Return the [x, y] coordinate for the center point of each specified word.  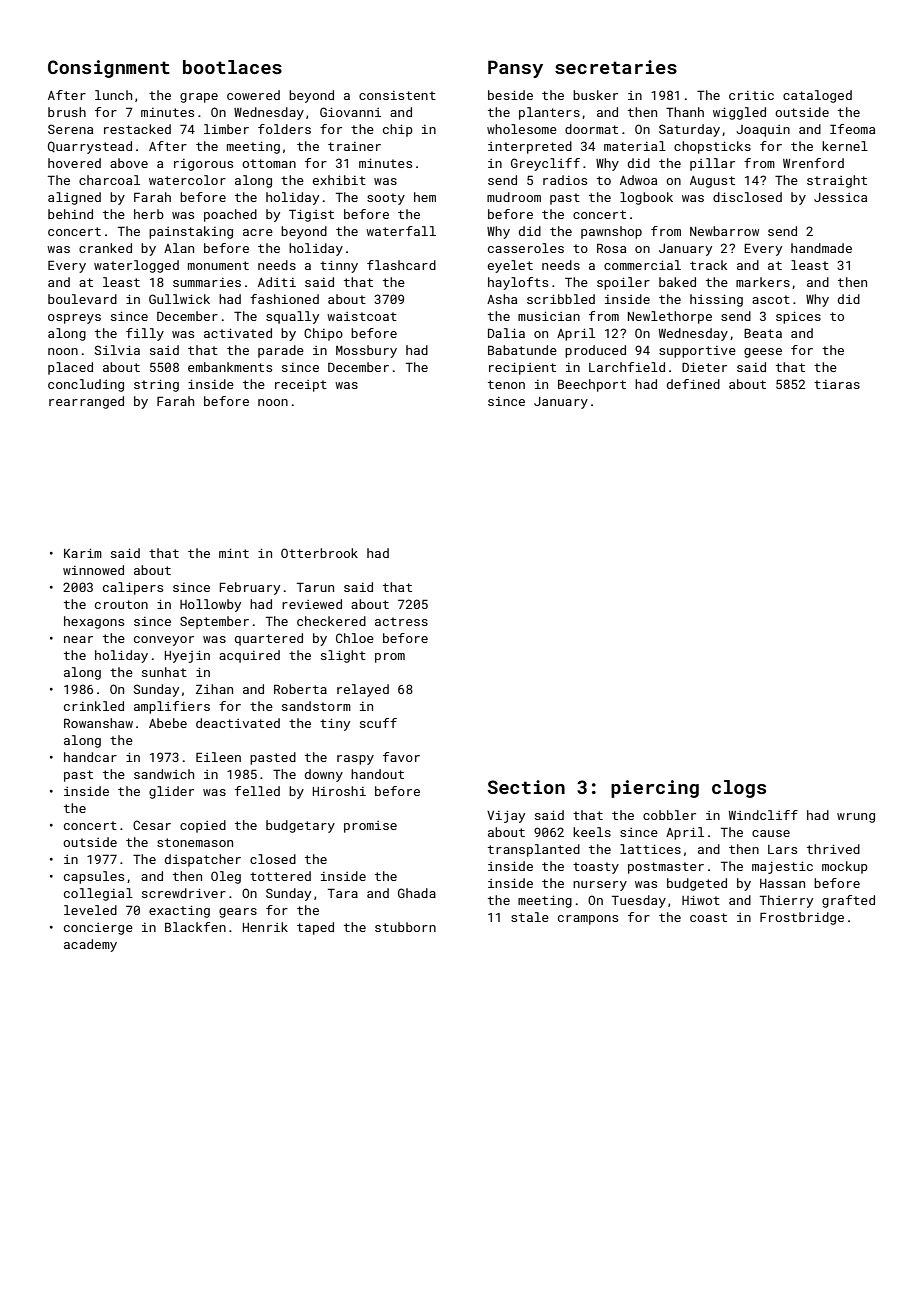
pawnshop [611, 232]
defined [693, 384]
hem [425, 197]
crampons [588, 920]
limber [226, 129]
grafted [848, 901]
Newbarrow [724, 231]
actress [401, 621]
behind [70, 214]
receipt [301, 386]
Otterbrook [319, 553]
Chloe [355, 638]
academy [90, 945]
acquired [249, 656]
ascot [771, 299]
